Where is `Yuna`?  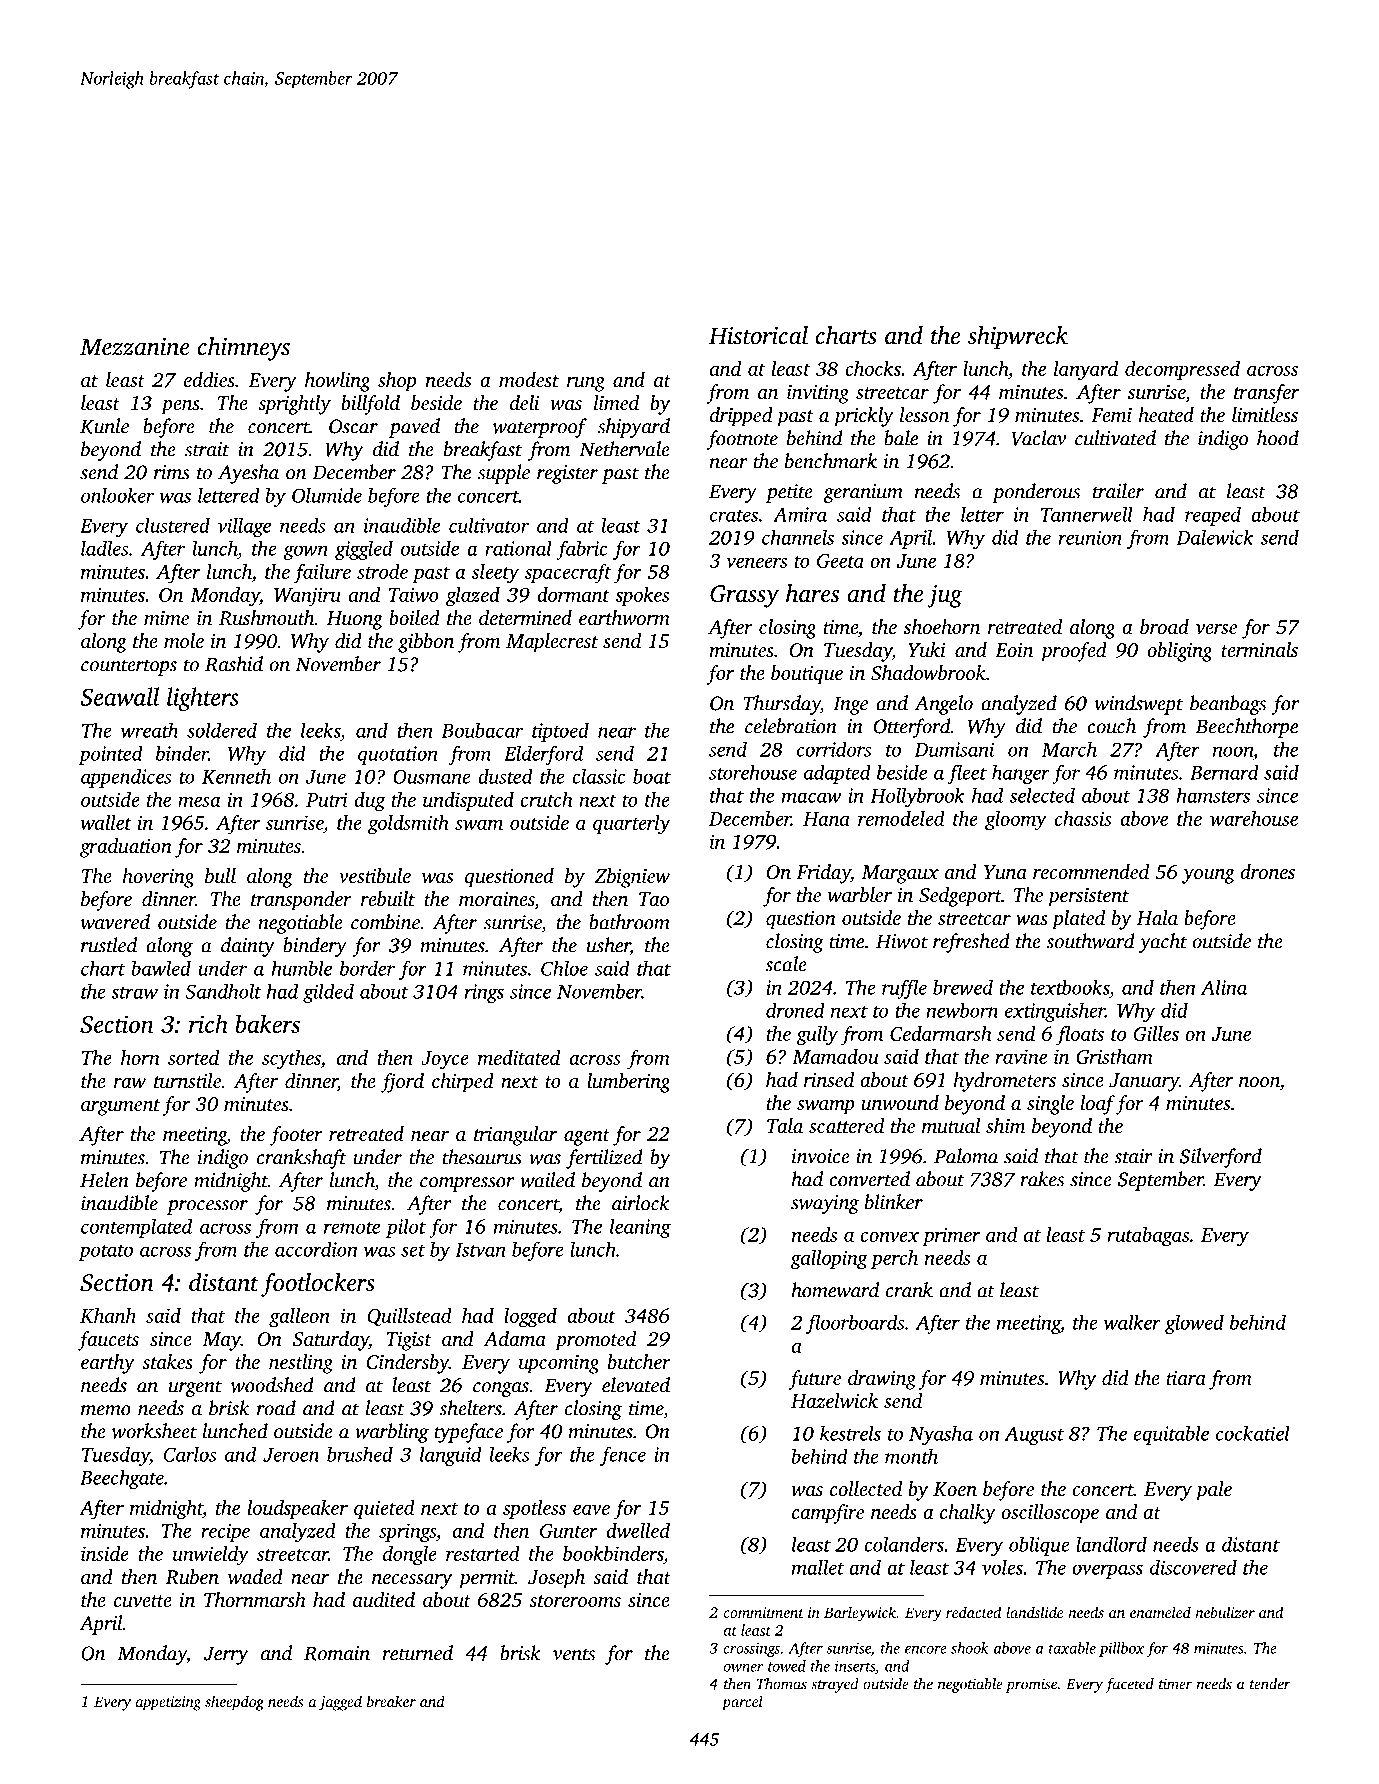
Yuna is located at coordinates (1005, 872).
